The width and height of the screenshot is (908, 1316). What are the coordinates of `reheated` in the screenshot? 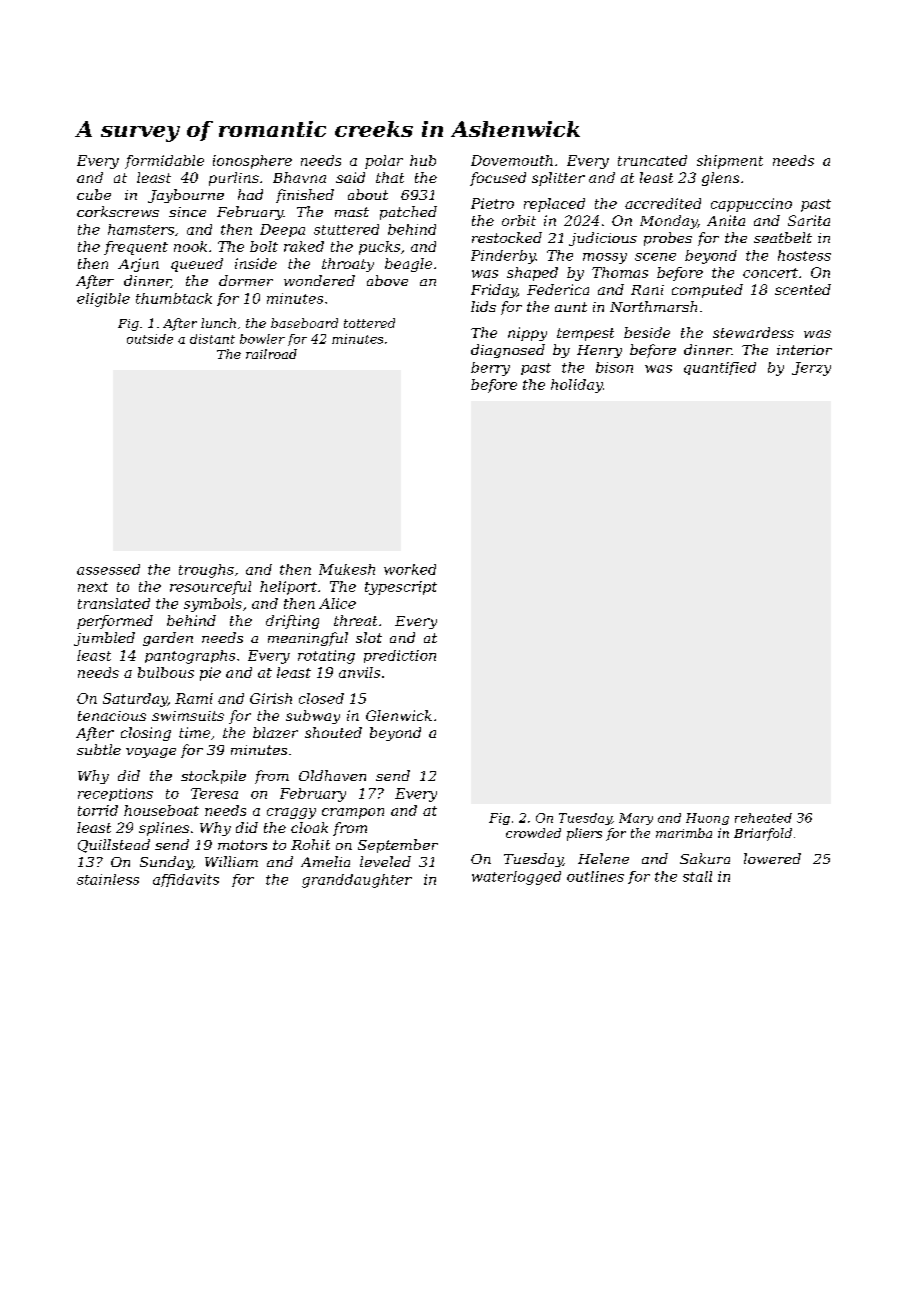 It's located at (763, 818).
